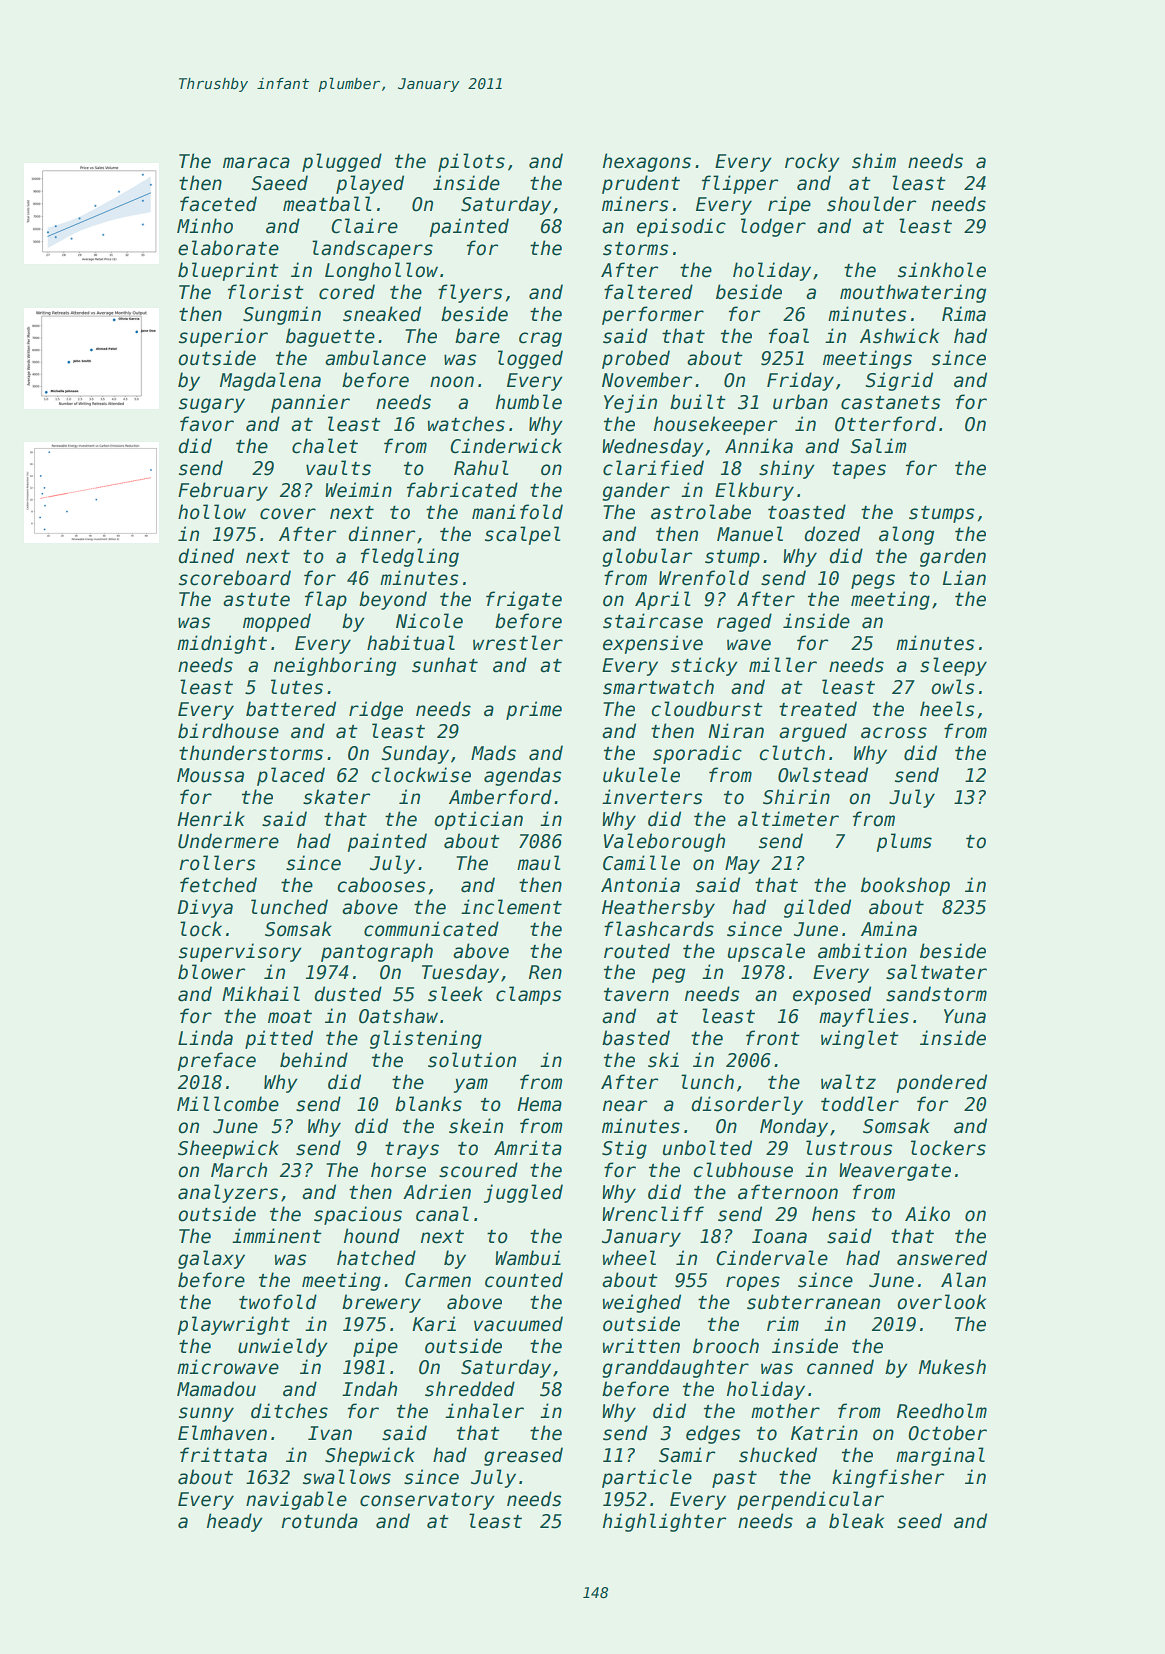  What do you see at coordinates (889, 929) in the screenshot?
I see `Amina` at bounding box center [889, 929].
